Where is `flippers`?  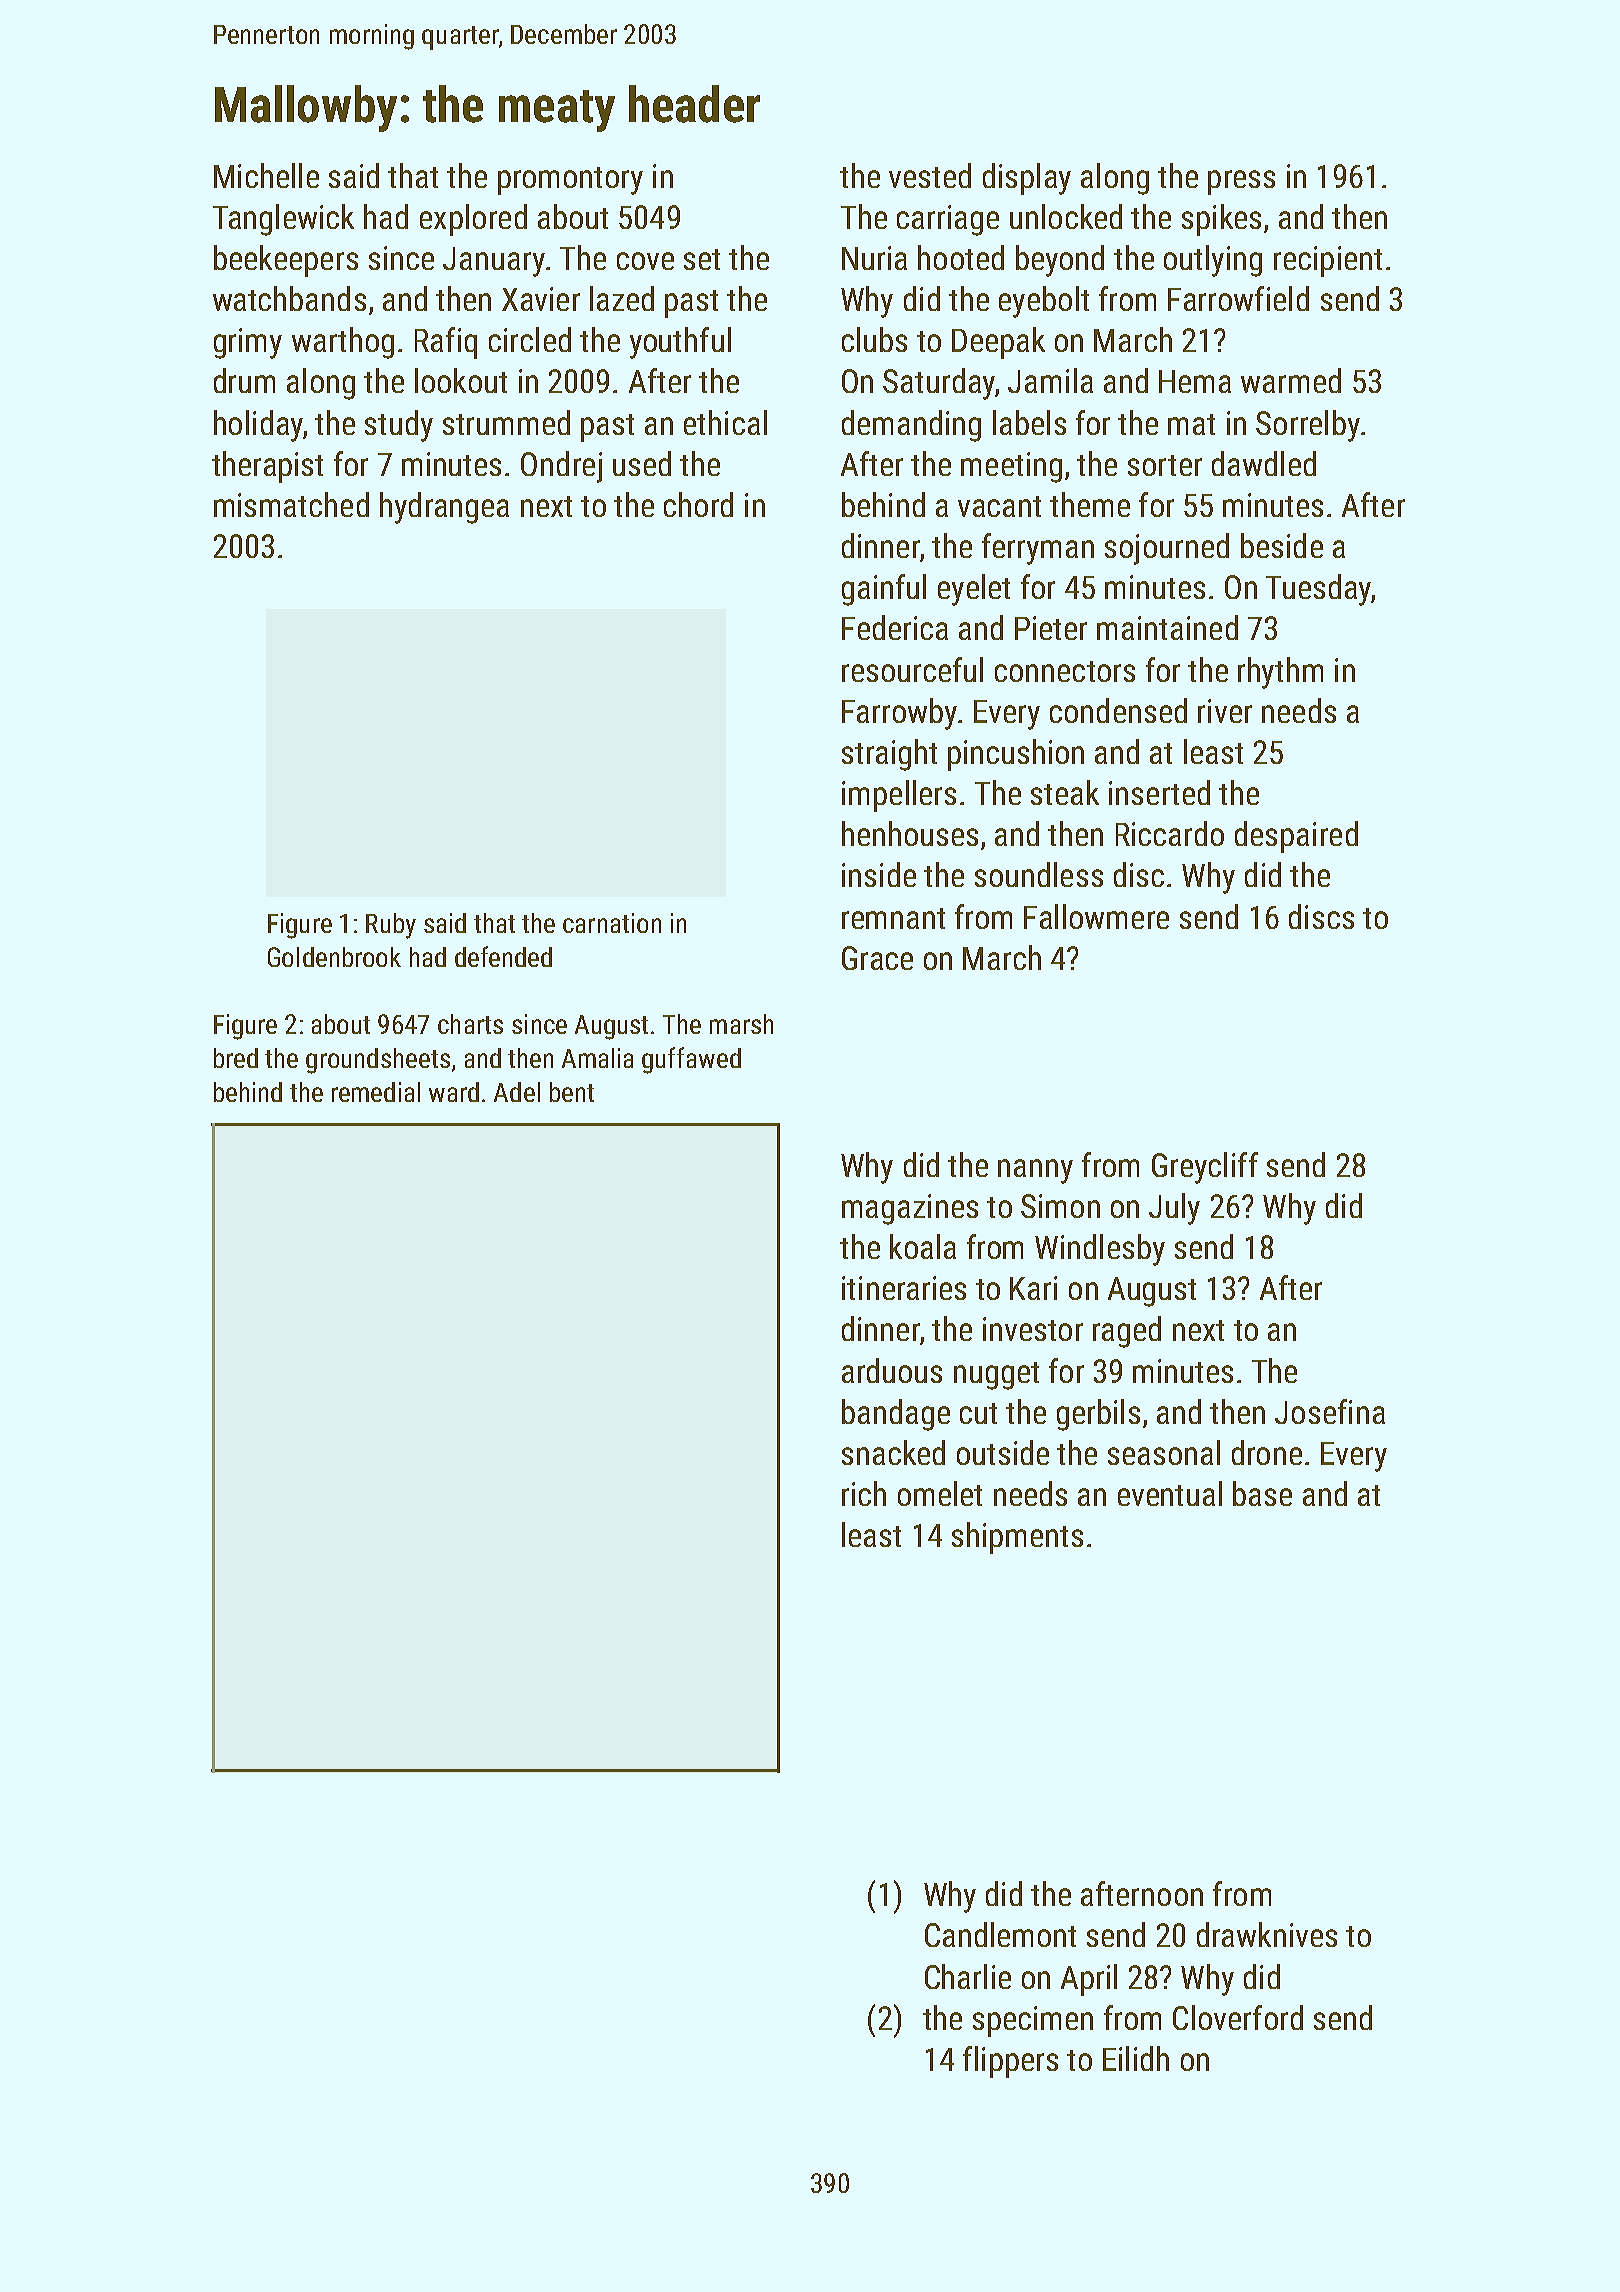
flippers is located at coordinates (1010, 2062).
